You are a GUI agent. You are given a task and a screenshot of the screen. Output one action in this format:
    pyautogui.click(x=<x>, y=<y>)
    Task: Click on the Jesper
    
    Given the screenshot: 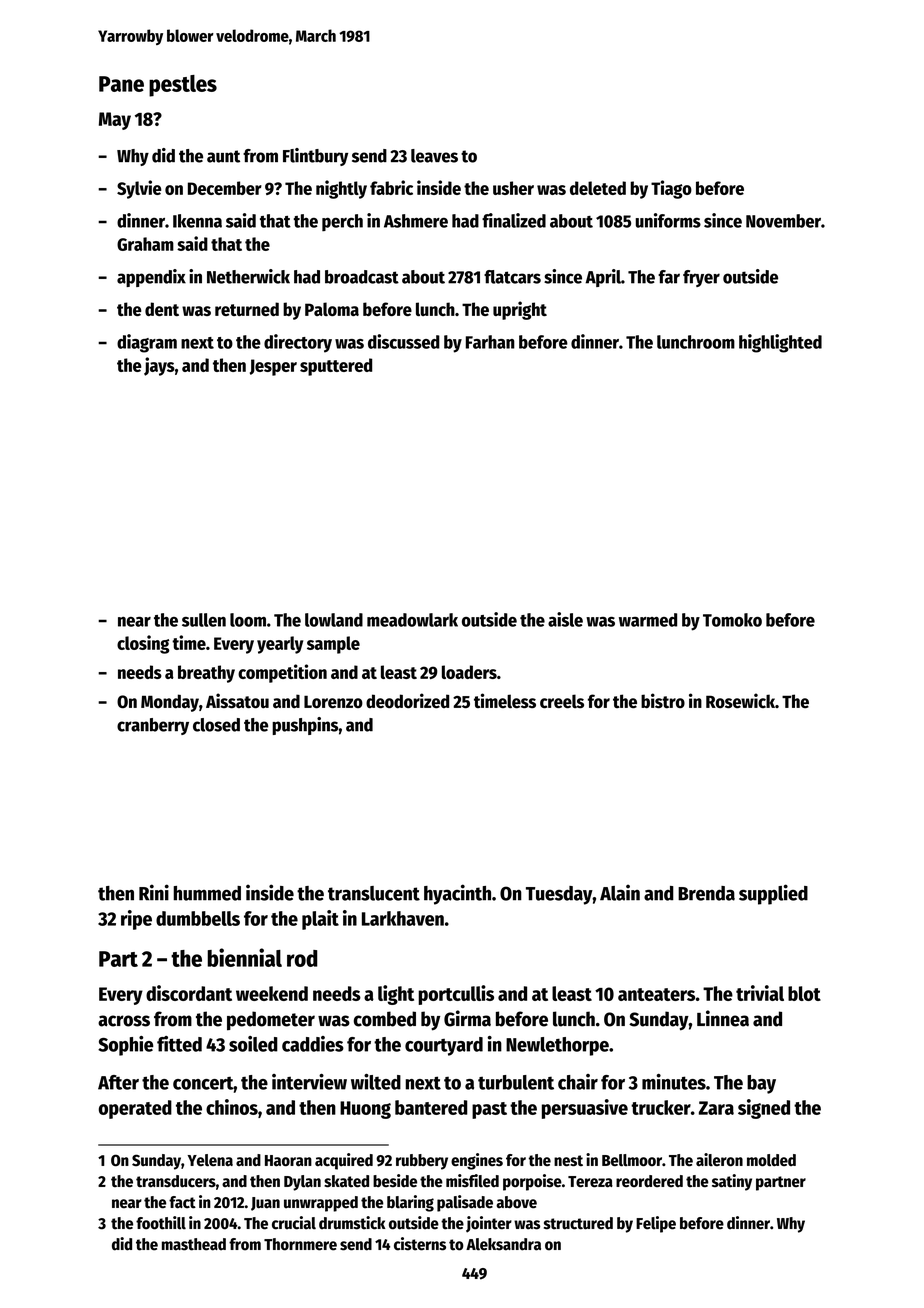 What is the action you would take?
    pyautogui.click(x=273, y=367)
